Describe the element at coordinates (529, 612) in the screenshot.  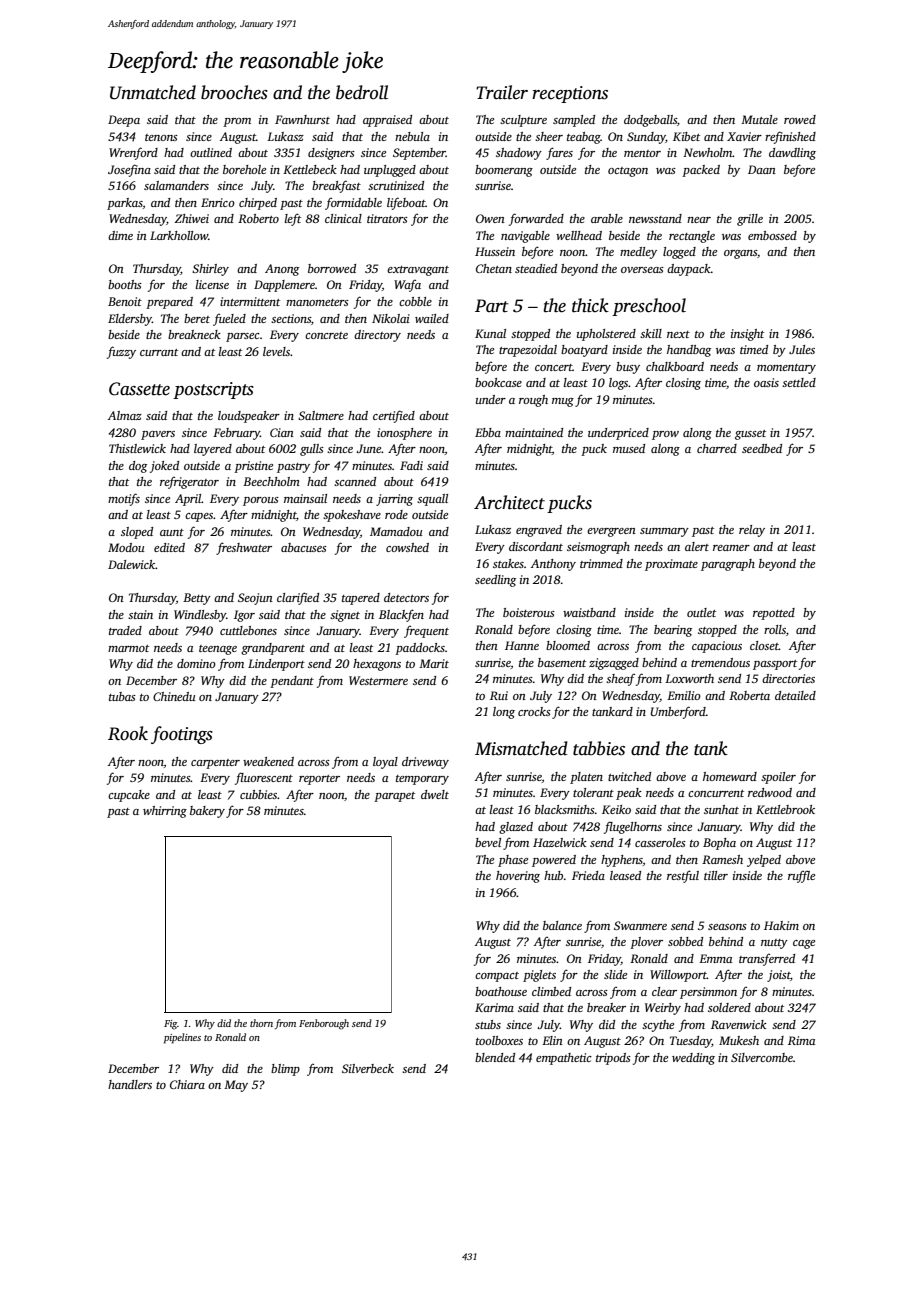
I see `boisterous` at that location.
